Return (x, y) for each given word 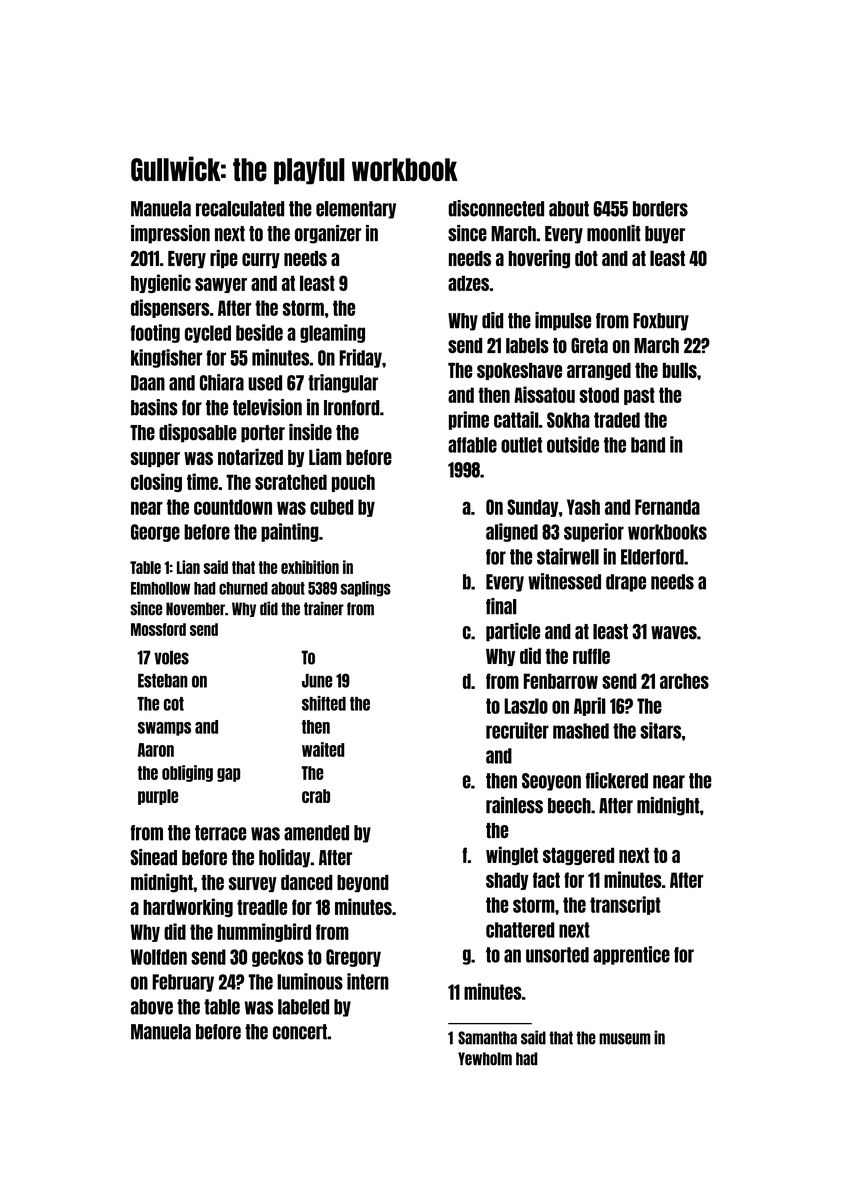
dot (586, 258)
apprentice (631, 955)
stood (599, 395)
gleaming (332, 333)
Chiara (222, 382)
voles (171, 657)
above (152, 1007)
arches (684, 681)
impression (170, 234)
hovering (539, 259)
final (501, 606)
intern (368, 981)
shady (507, 881)
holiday (285, 858)
